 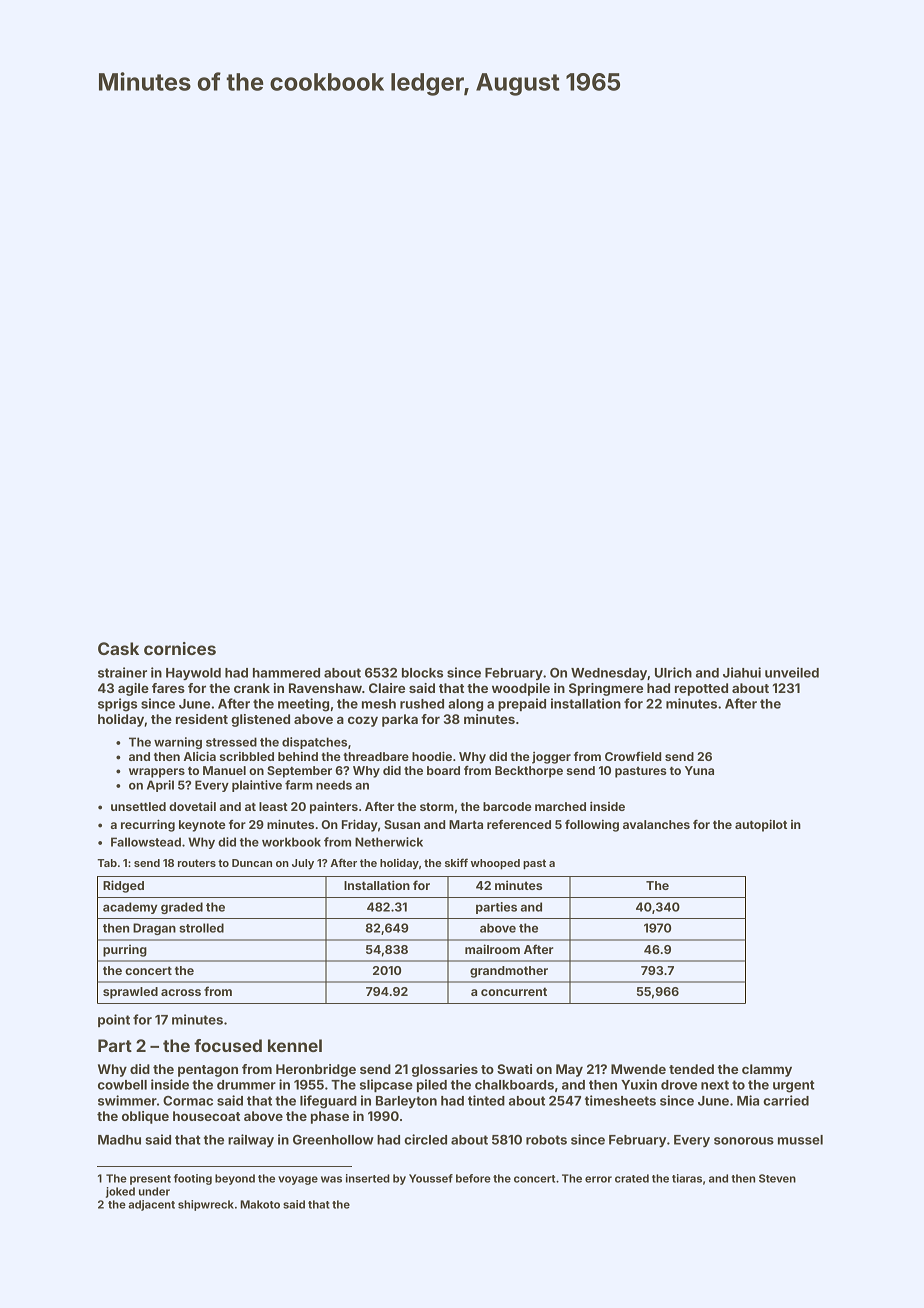 What do you see at coordinates (492, 949) in the screenshot?
I see `mailroom` at bounding box center [492, 949].
